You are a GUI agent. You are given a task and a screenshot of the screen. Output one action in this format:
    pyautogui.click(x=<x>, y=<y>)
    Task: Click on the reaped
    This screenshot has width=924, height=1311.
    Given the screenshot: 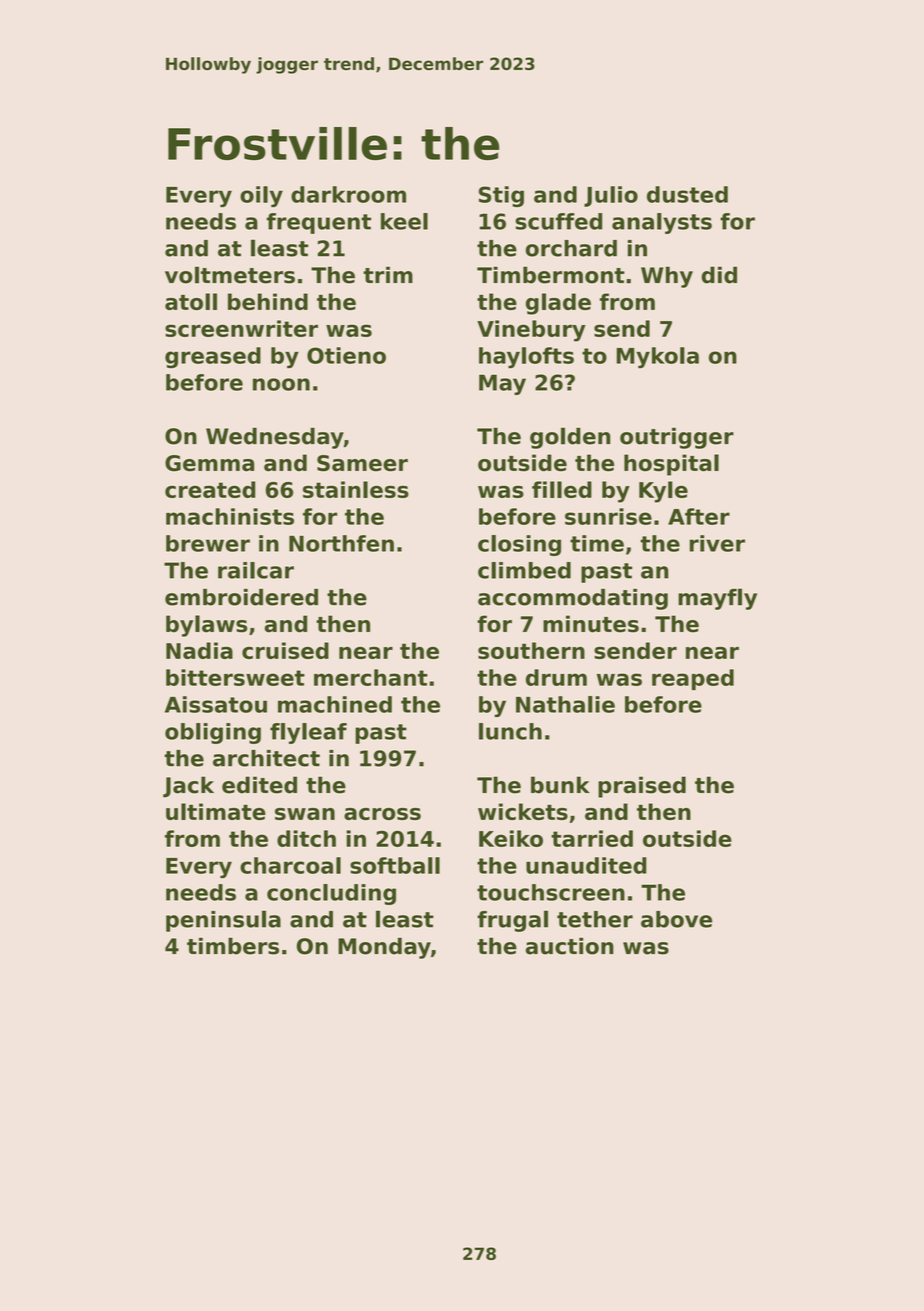 What is the action you would take?
    pyautogui.click(x=693, y=679)
